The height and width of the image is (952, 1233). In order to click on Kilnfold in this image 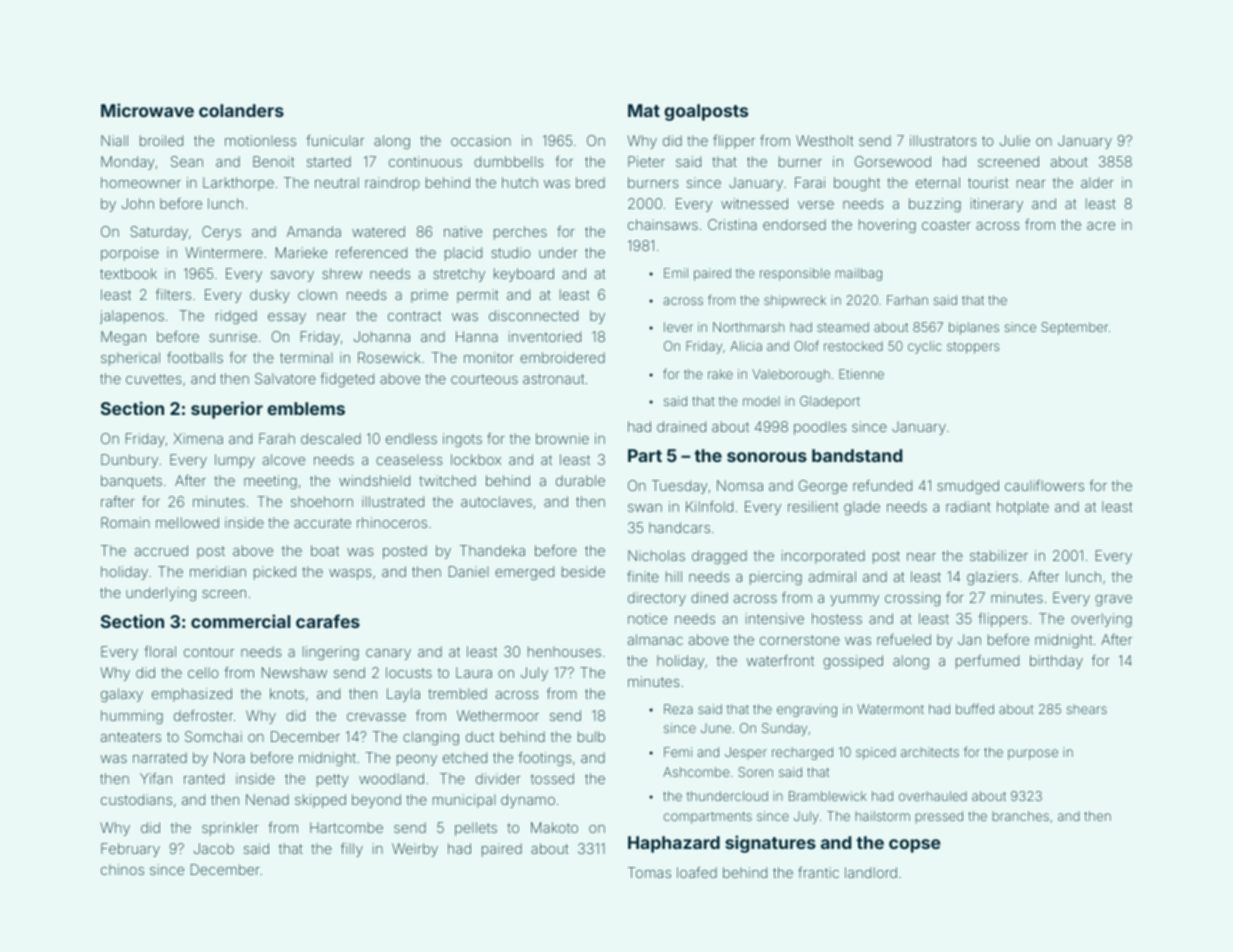, I will do `click(709, 506)`.
